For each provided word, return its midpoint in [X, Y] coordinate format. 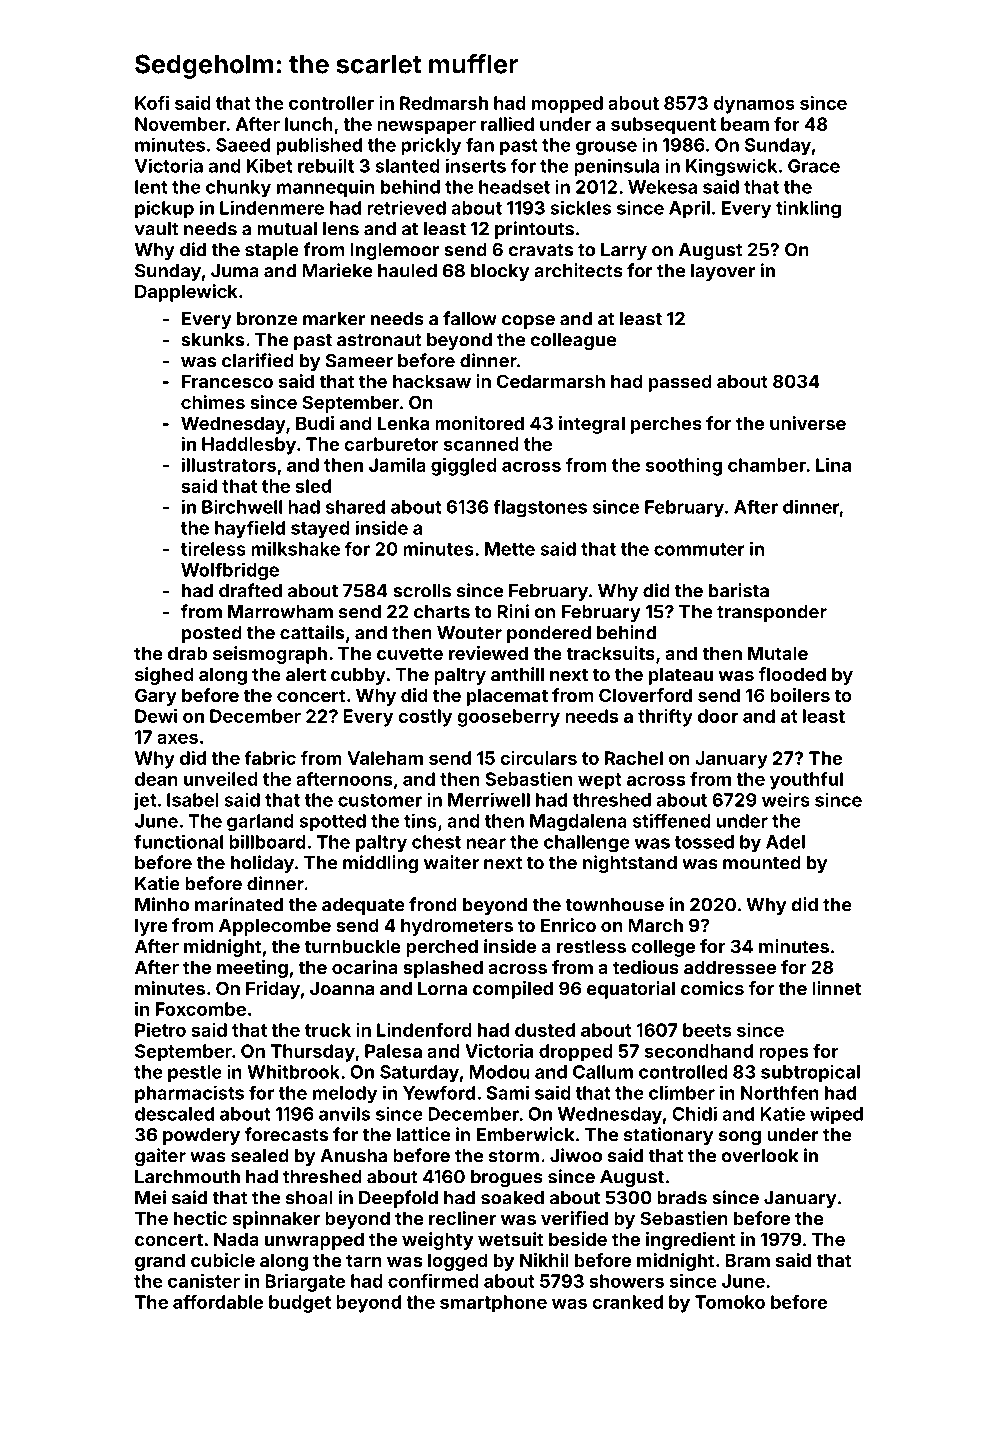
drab [187, 653]
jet [145, 801]
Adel [785, 842]
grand [160, 1262]
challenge [587, 844]
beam [745, 124]
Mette [510, 549]
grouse [606, 148]
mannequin [325, 188]
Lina [833, 465]
